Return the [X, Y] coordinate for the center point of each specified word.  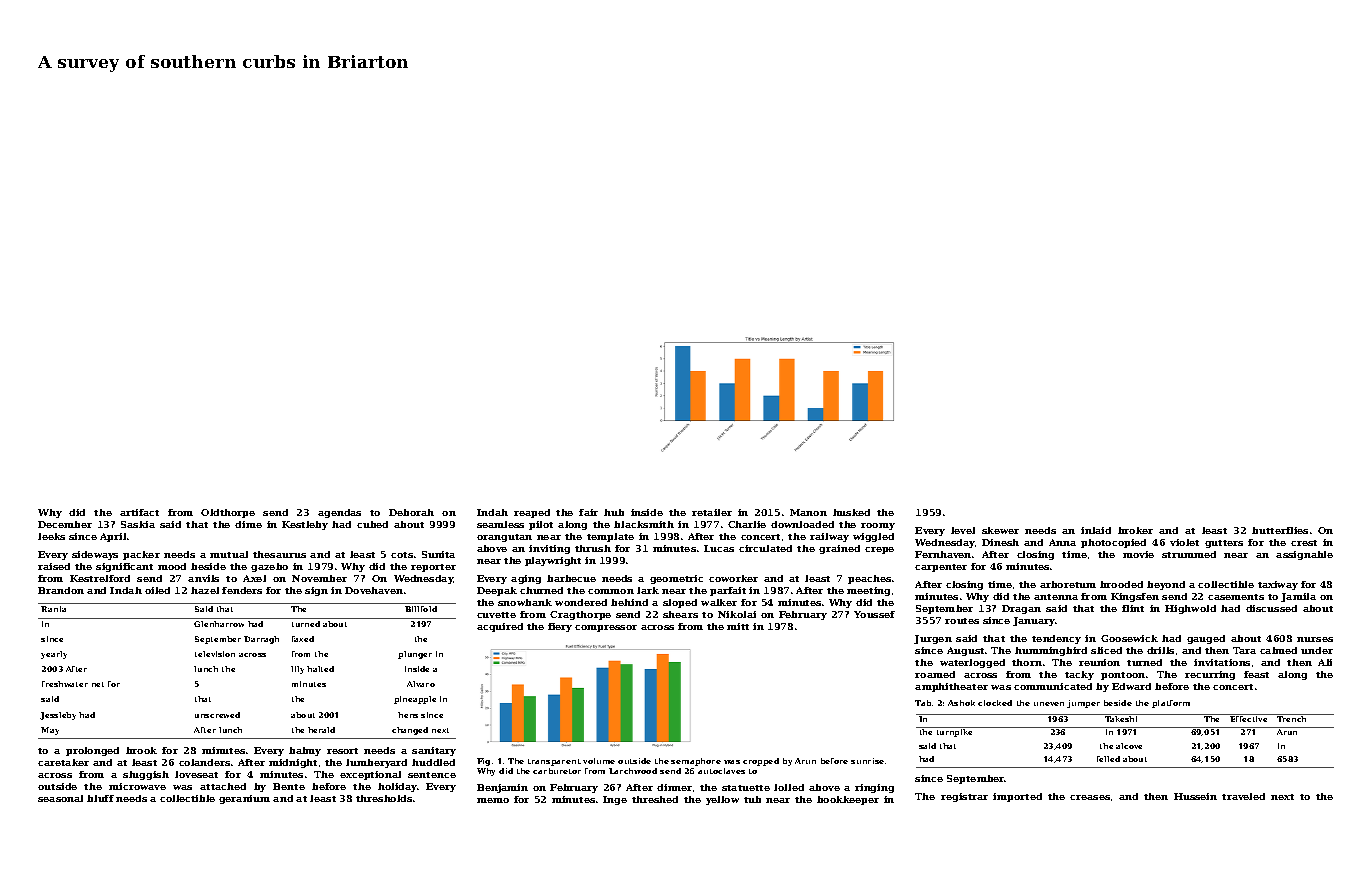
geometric [676, 579]
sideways [95, 555]
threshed [655, 799]
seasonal [60, 798]
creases [1090, 797]
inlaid [1096, 530]
